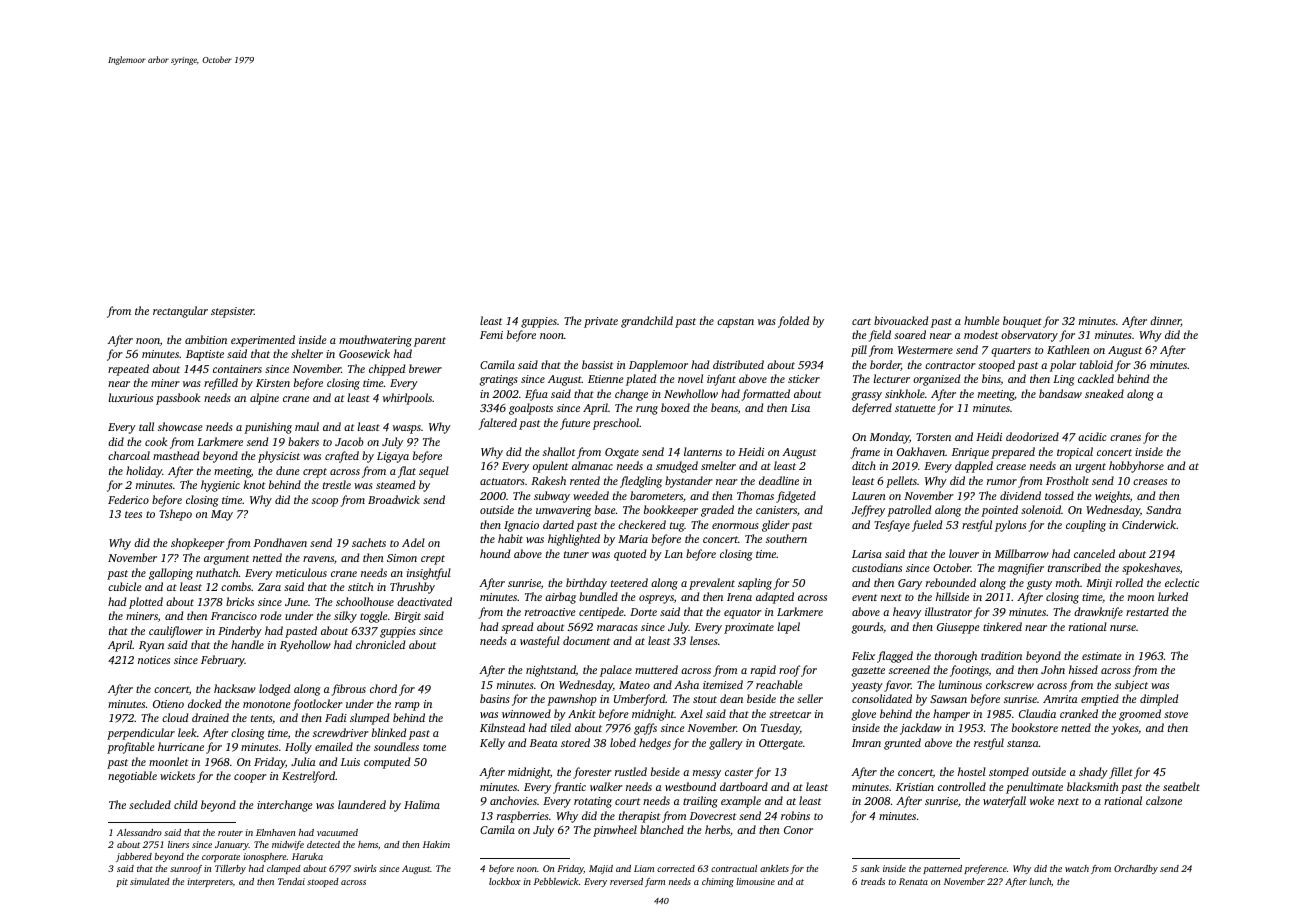  What do you see at coordinates (1121, 773) in the screenshot?
I see `fillet` at bounding box center [1121, 773].
